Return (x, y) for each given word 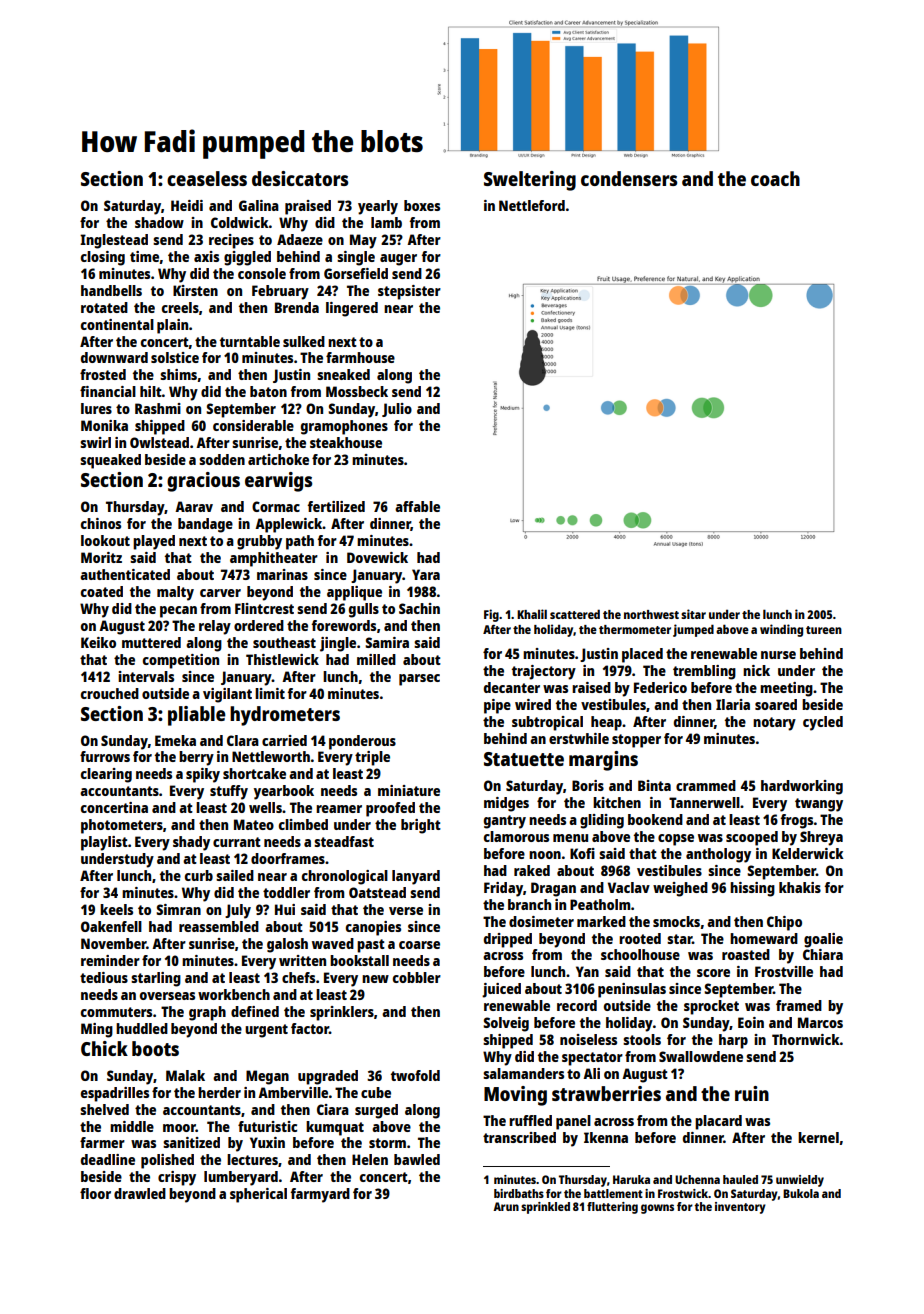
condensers (629, 178)
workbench (234, 994)
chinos (101, 523)
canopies (373, 928)
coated (102, 591)
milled (376, 659)
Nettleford (532, 205)
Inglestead (114, 241)
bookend (655, 819)
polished (167, 1161)
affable (417, 506)
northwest (651, 614)
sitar (693, 614)
